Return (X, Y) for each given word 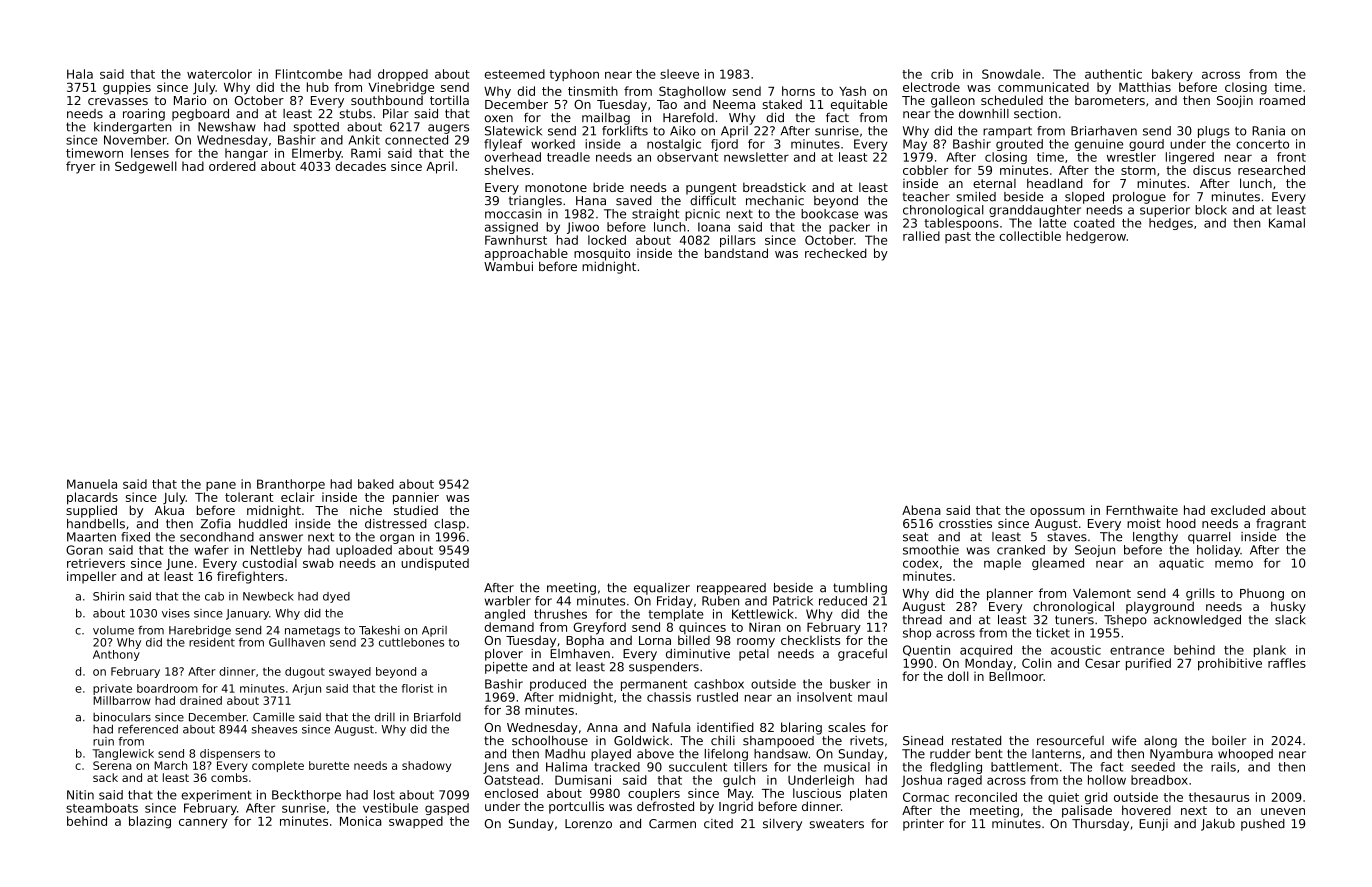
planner (1010, 594)
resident (212, 642)
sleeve (679, 74)
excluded (1238, 510)
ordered (232, 166)
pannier (416, 498)
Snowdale (1011, 74)
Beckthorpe (306, 796)
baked (376, 484)
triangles (535, 202)
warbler (508, 601)
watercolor (219, 74)
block (1211, 210)
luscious (817, 793)
